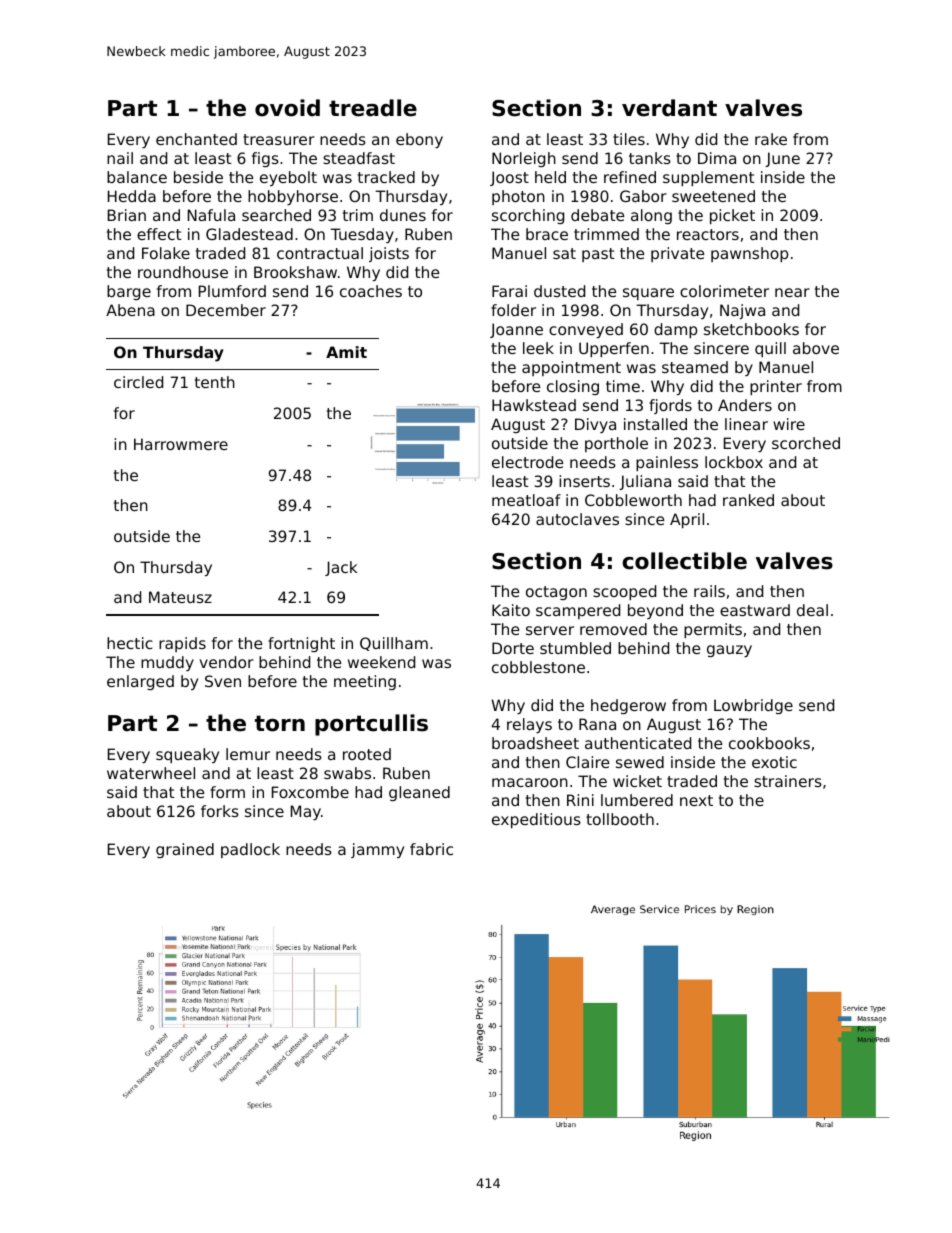 Image resolution: width=952 pixels, height=1233 pixels. What do you see at coordinates (276, 215) in the screenshot?
I see `searched` at bounding box center [276, 215].
